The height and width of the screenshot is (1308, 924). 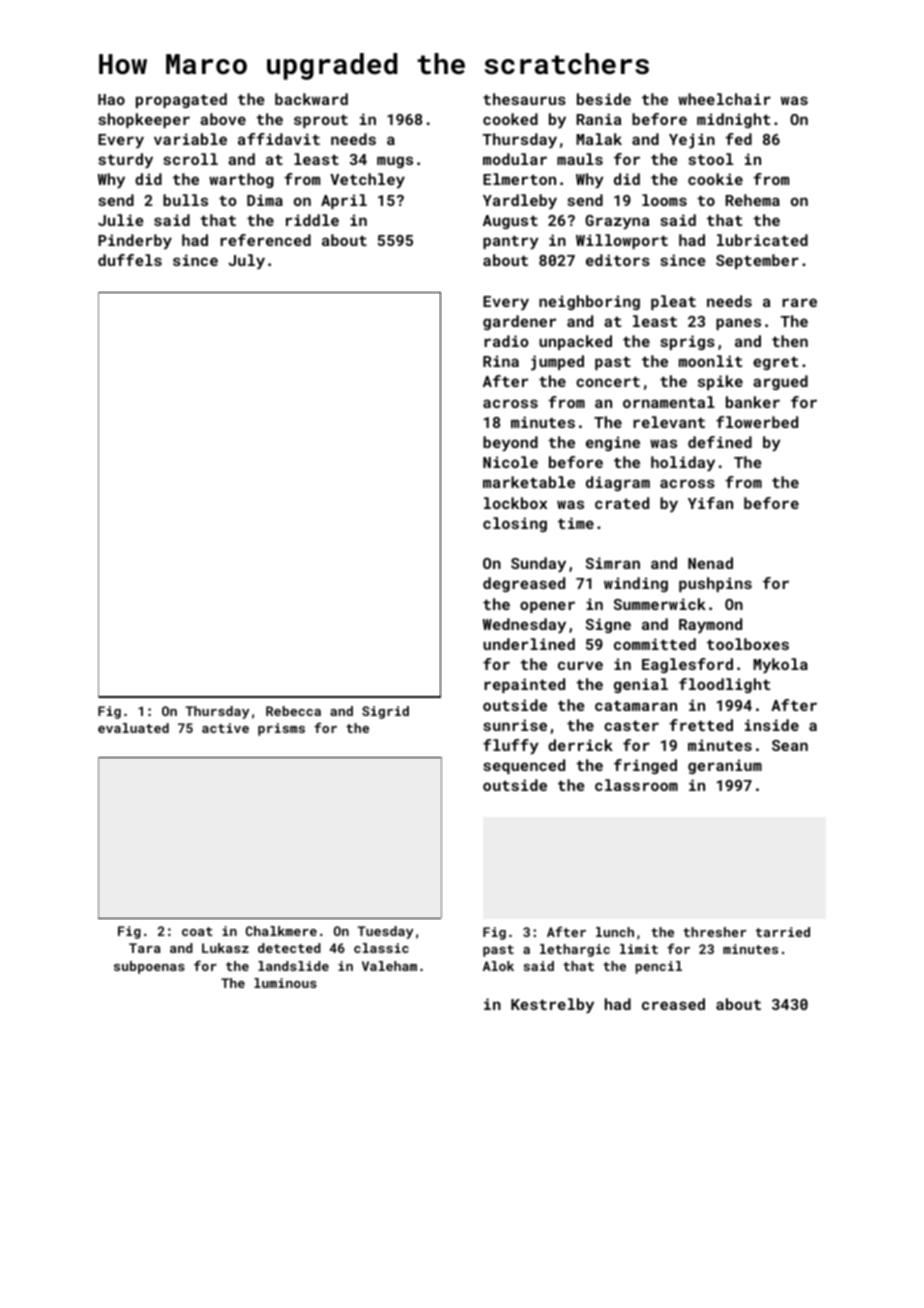 What do you see at coordinates (524, 584) in the screenshot?
I see `degreased` at bounding box center [524, 584].
